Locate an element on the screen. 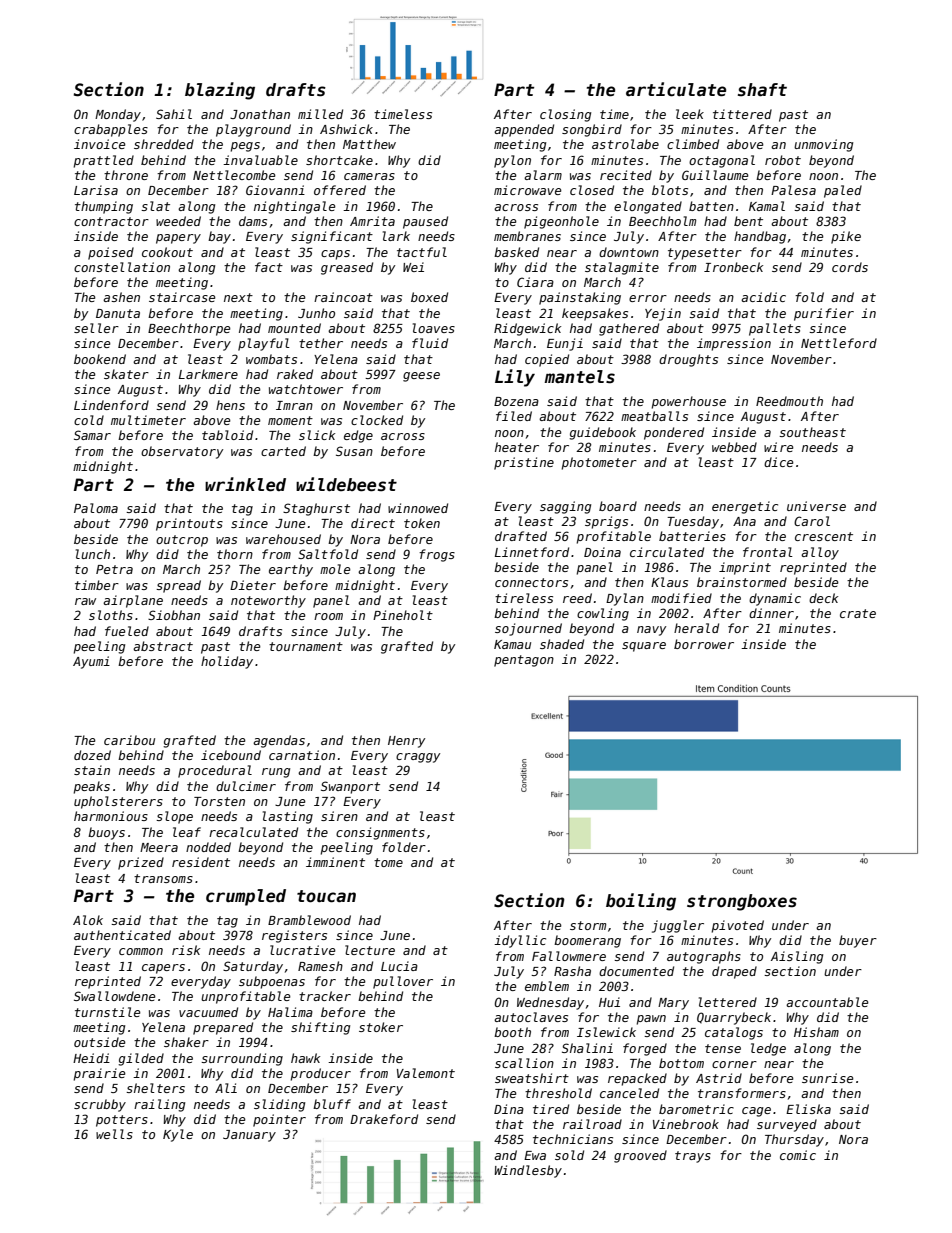  railing is located at coordinates (159, 1105).
